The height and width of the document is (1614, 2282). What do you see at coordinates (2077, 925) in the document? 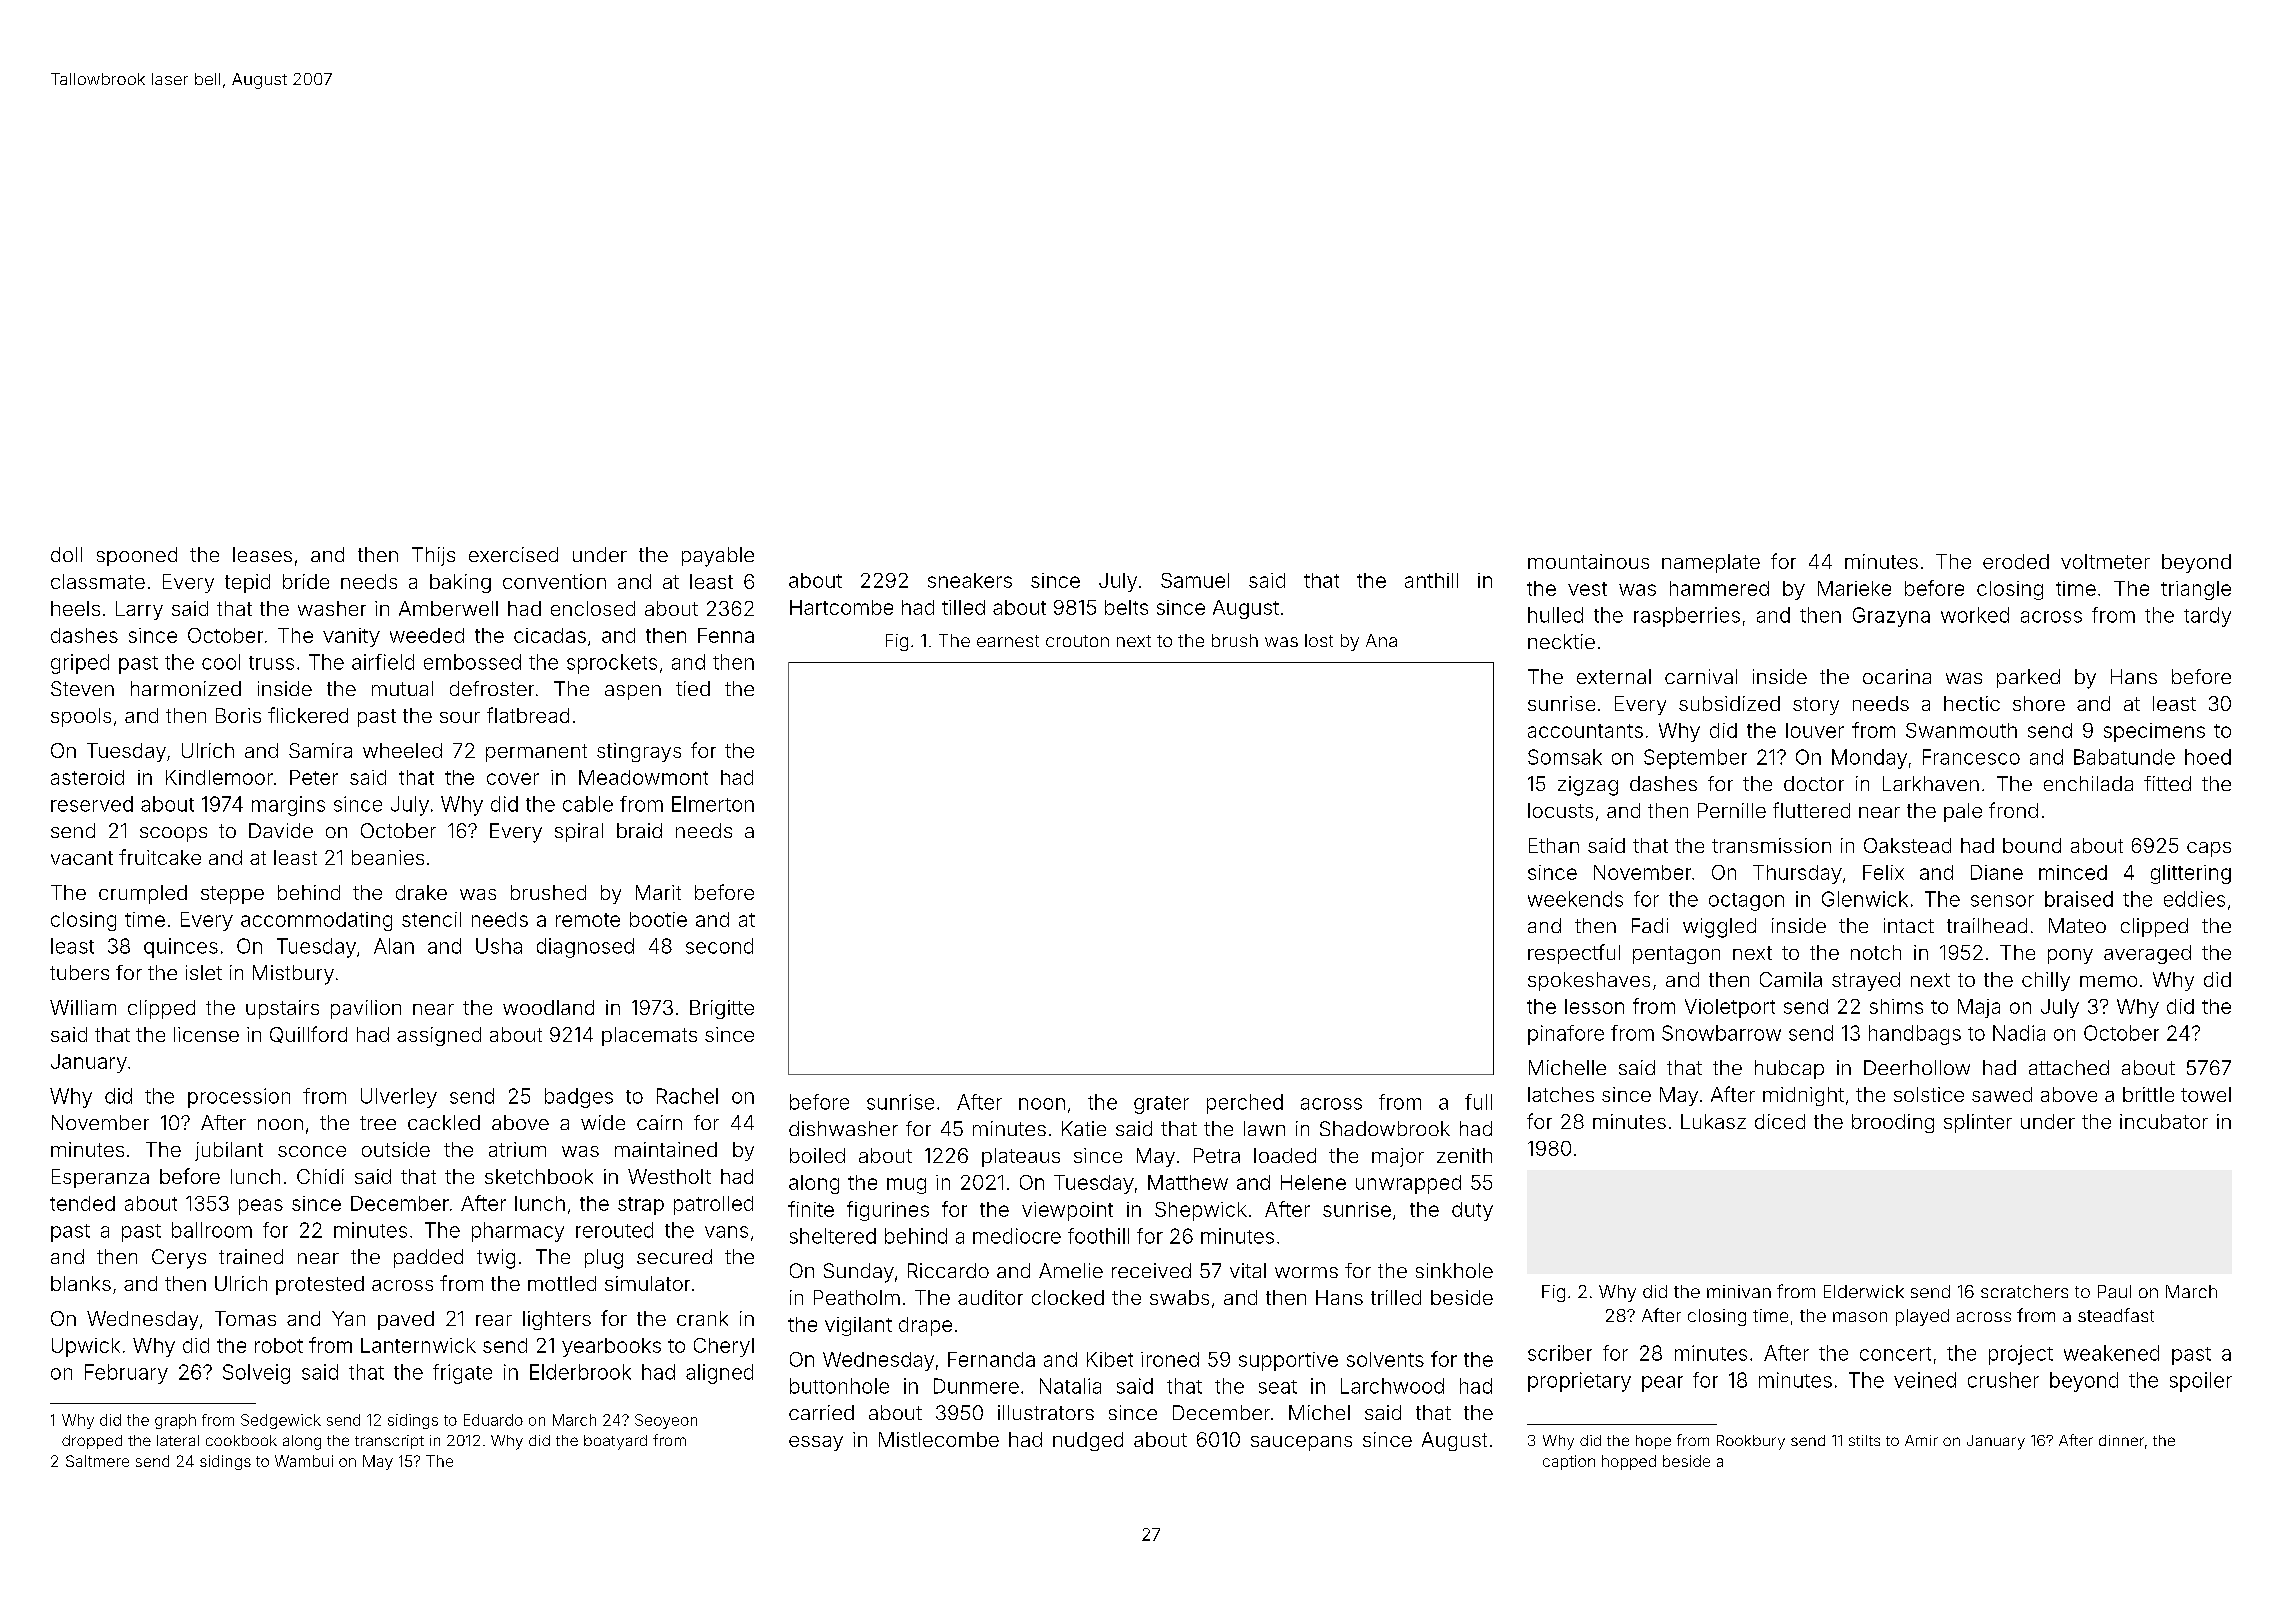
I see `Mateo` at bounding box center [2077, 925].
